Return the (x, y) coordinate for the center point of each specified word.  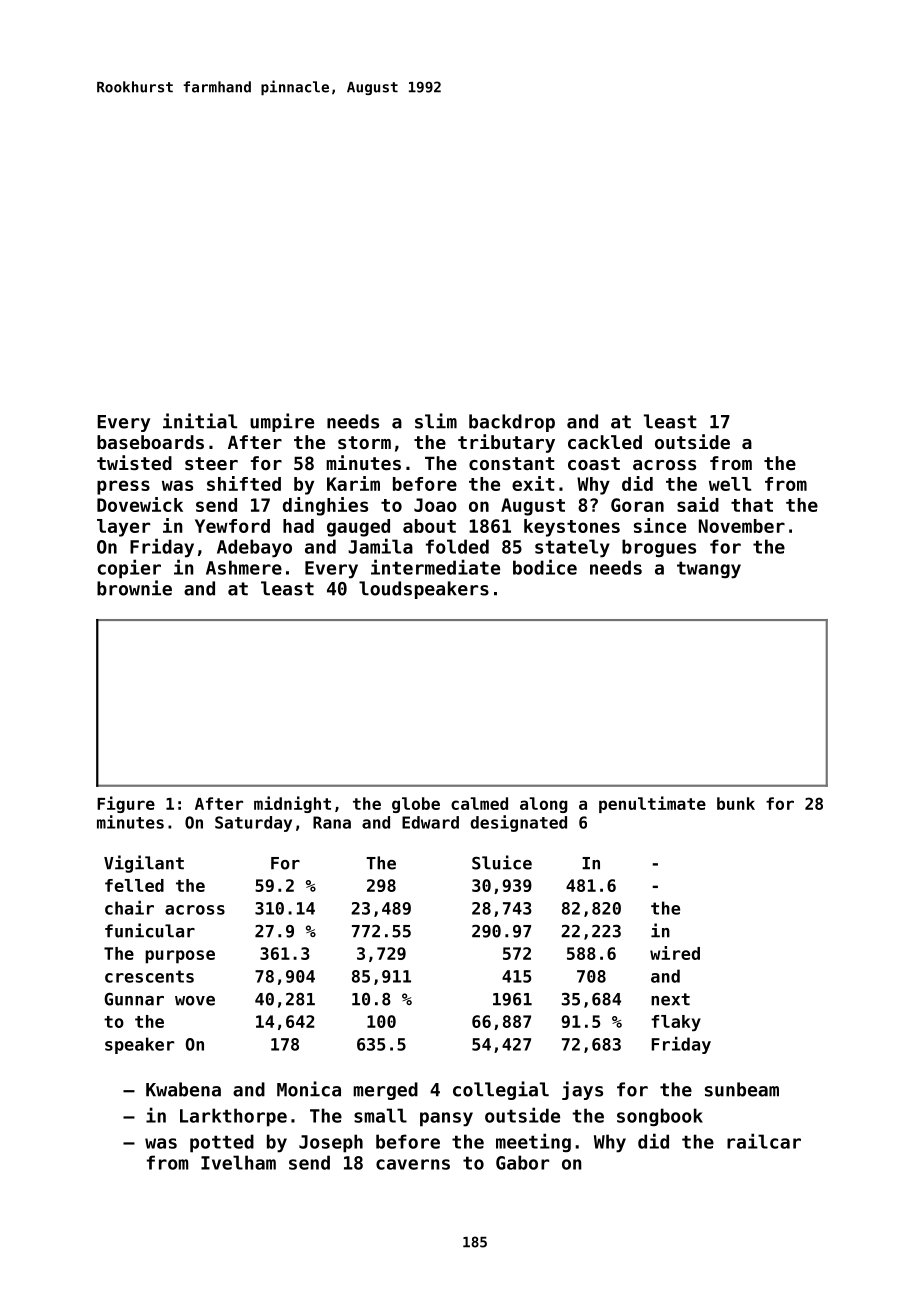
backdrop (512, 423)
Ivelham (238, 1162)
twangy (709, 570)
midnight (292, 804)
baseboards (150, 442)
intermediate (435, 567)
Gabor (522, 1162)
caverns (413, 1164)
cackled (605, 442)
